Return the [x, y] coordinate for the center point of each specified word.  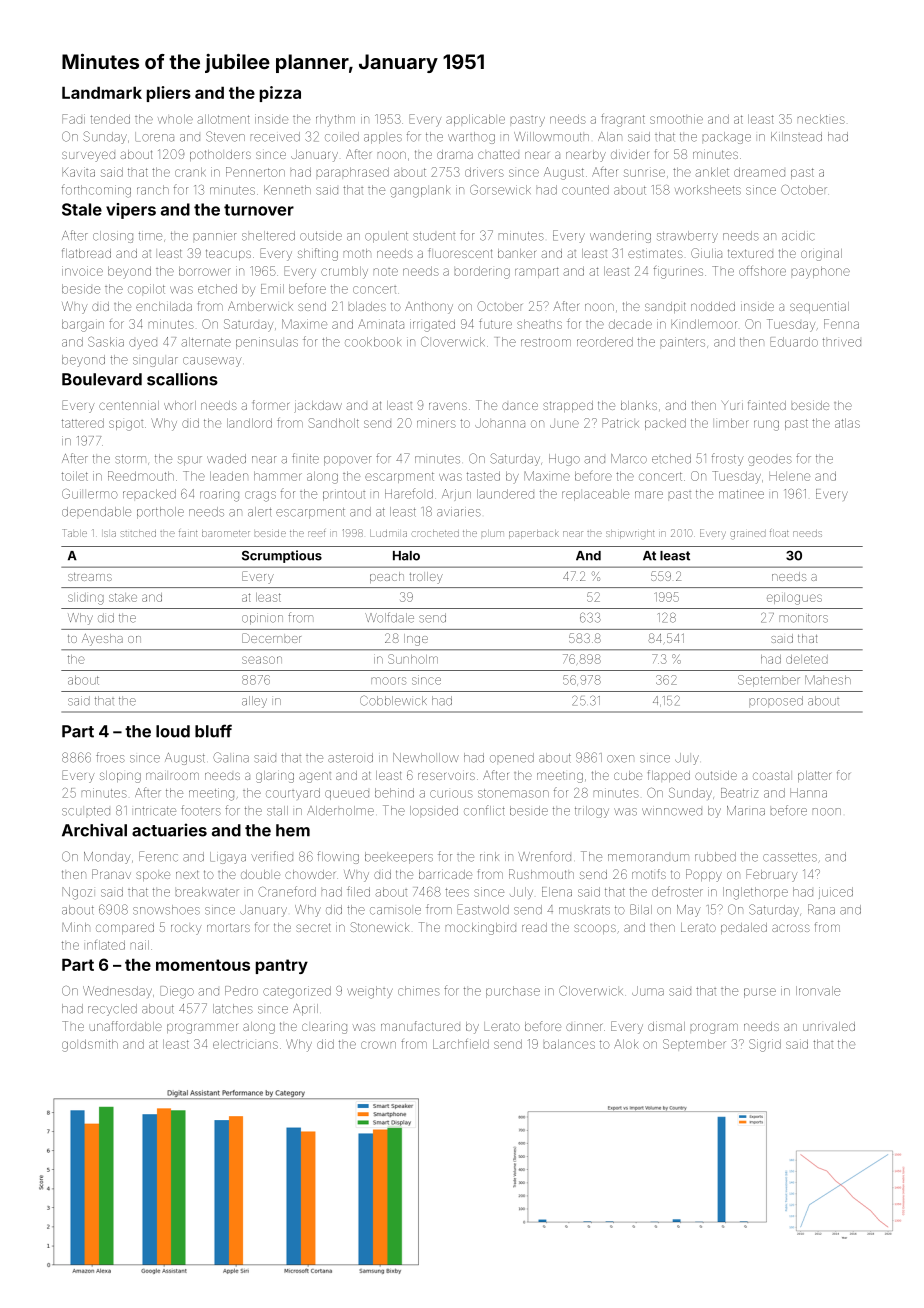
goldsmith [90, 1045]
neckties [821, 119]
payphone [821, 272]
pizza [280, 94]
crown [378, 1045]
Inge [416, 640]
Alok [626, 1044]
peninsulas [267, 343]
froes [110, 757]
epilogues [794, 599]
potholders [220, 155]
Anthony [429, 308]
